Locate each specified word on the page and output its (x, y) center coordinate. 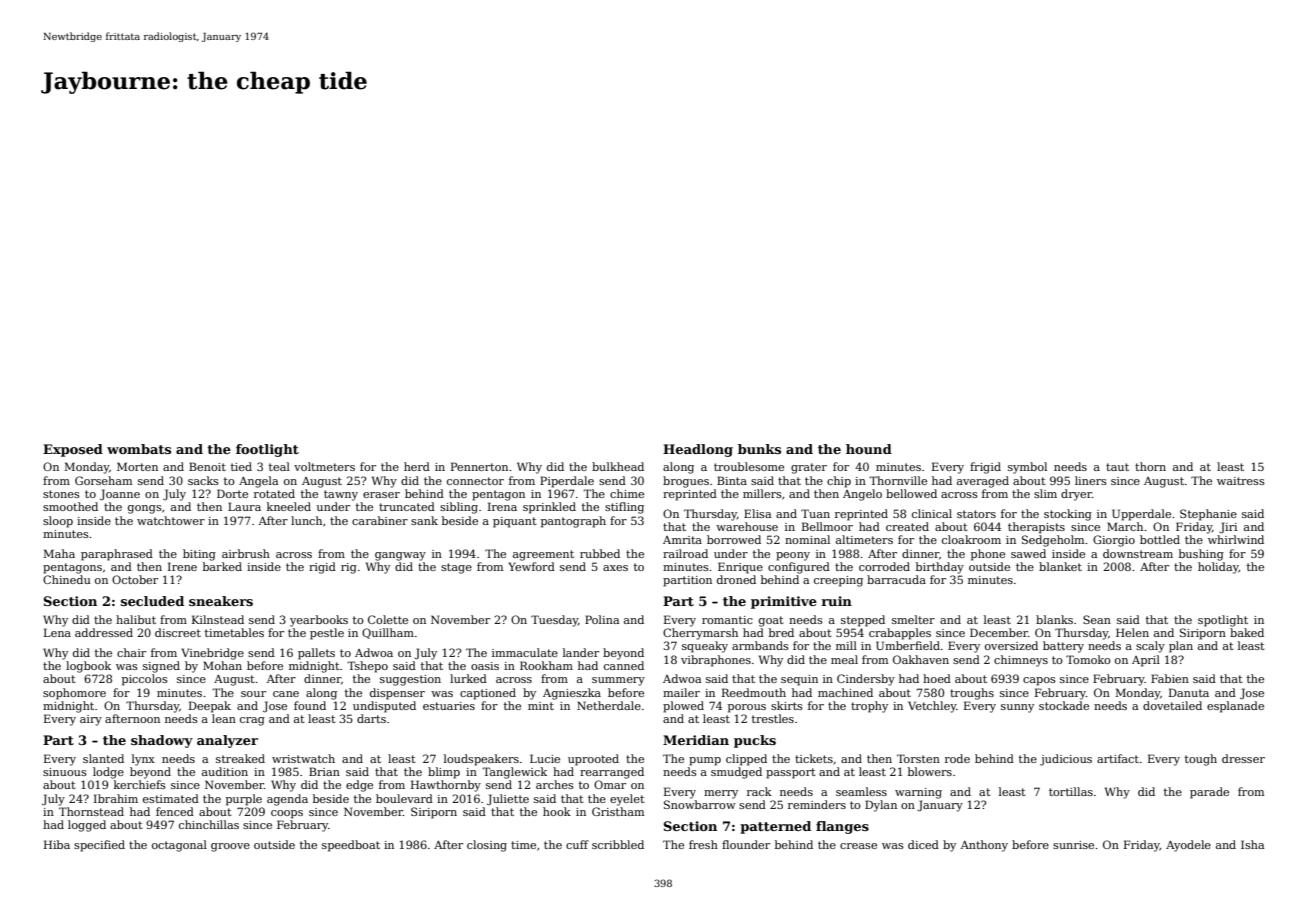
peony (793, 556)
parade (1209, 793)
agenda (287, 800)
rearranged (612, 773)
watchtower (171, 520)
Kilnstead (218, 619)
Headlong (698, 450)
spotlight (1223, 621)
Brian (324, 771)
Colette (388, 619)
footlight (267, 450)
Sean (1097, 619)
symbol (1027, 468)
